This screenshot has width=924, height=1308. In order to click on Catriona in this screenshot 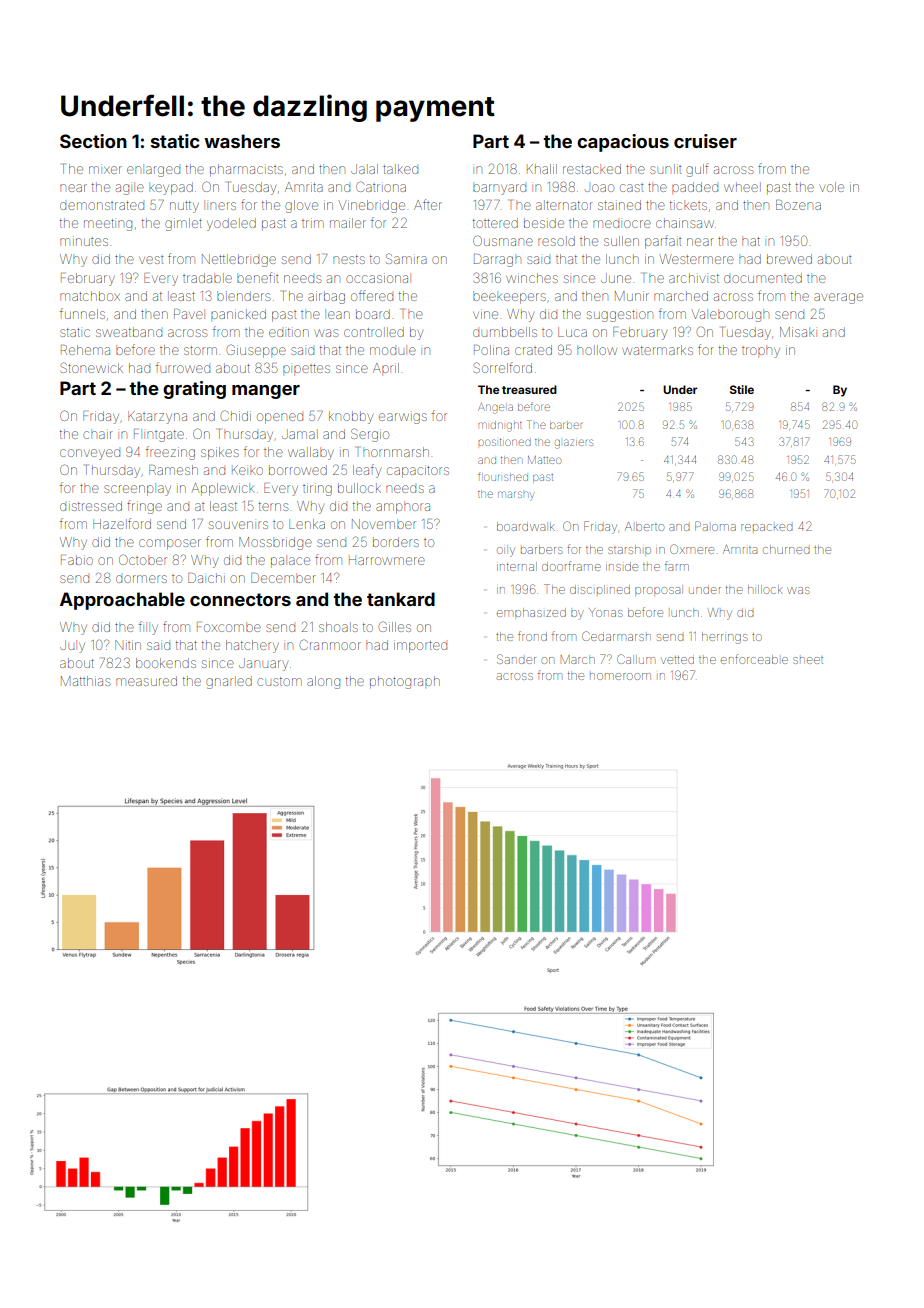, I will do `click(381, 186)`.
